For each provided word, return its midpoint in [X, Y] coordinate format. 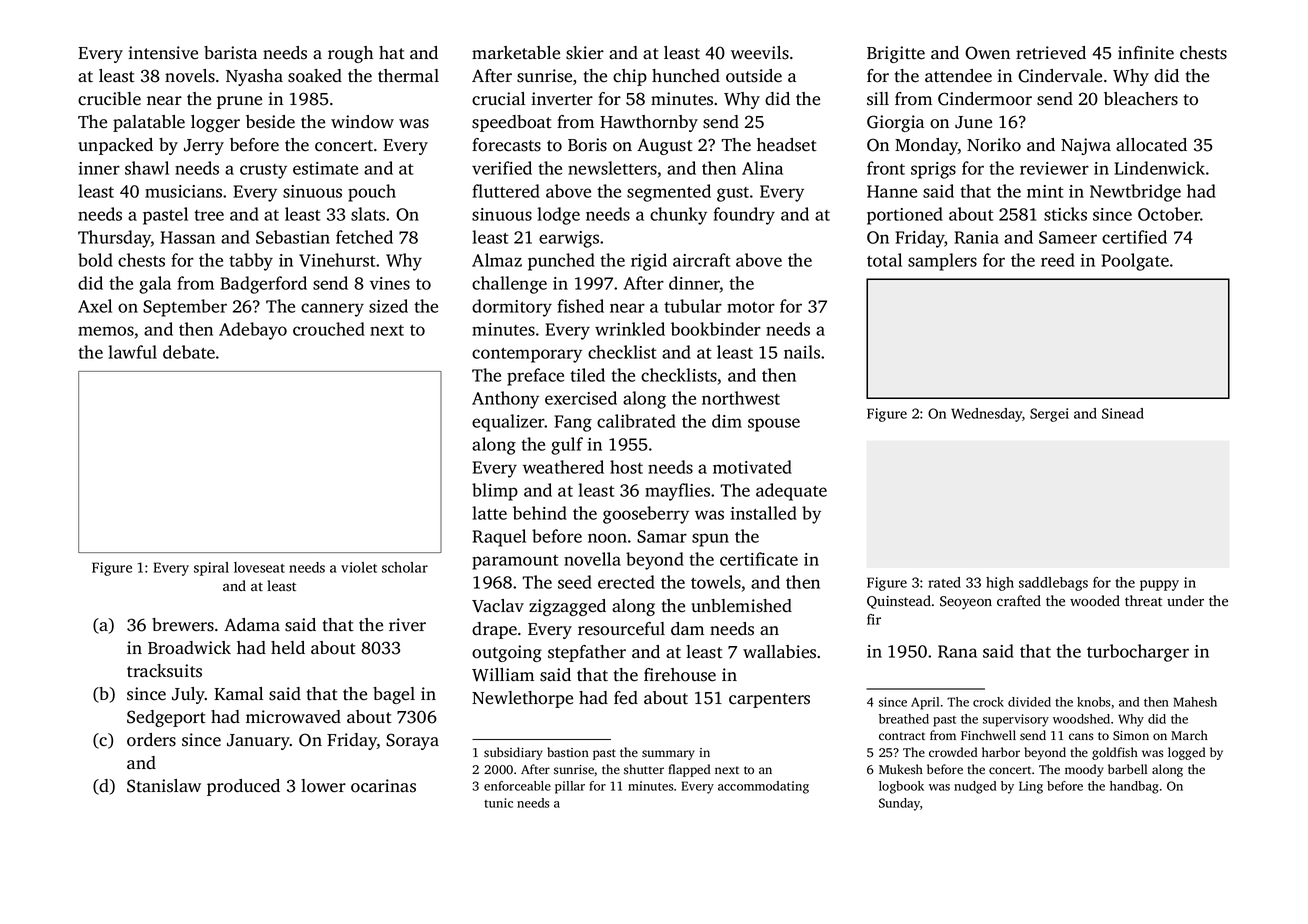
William [503, 675]
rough [350, 54]
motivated [752, 467]
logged [1186, 753]
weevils [760, 53]
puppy [1159, 585]
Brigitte [896, 54]
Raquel [499, 538]
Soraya [412, 741]
